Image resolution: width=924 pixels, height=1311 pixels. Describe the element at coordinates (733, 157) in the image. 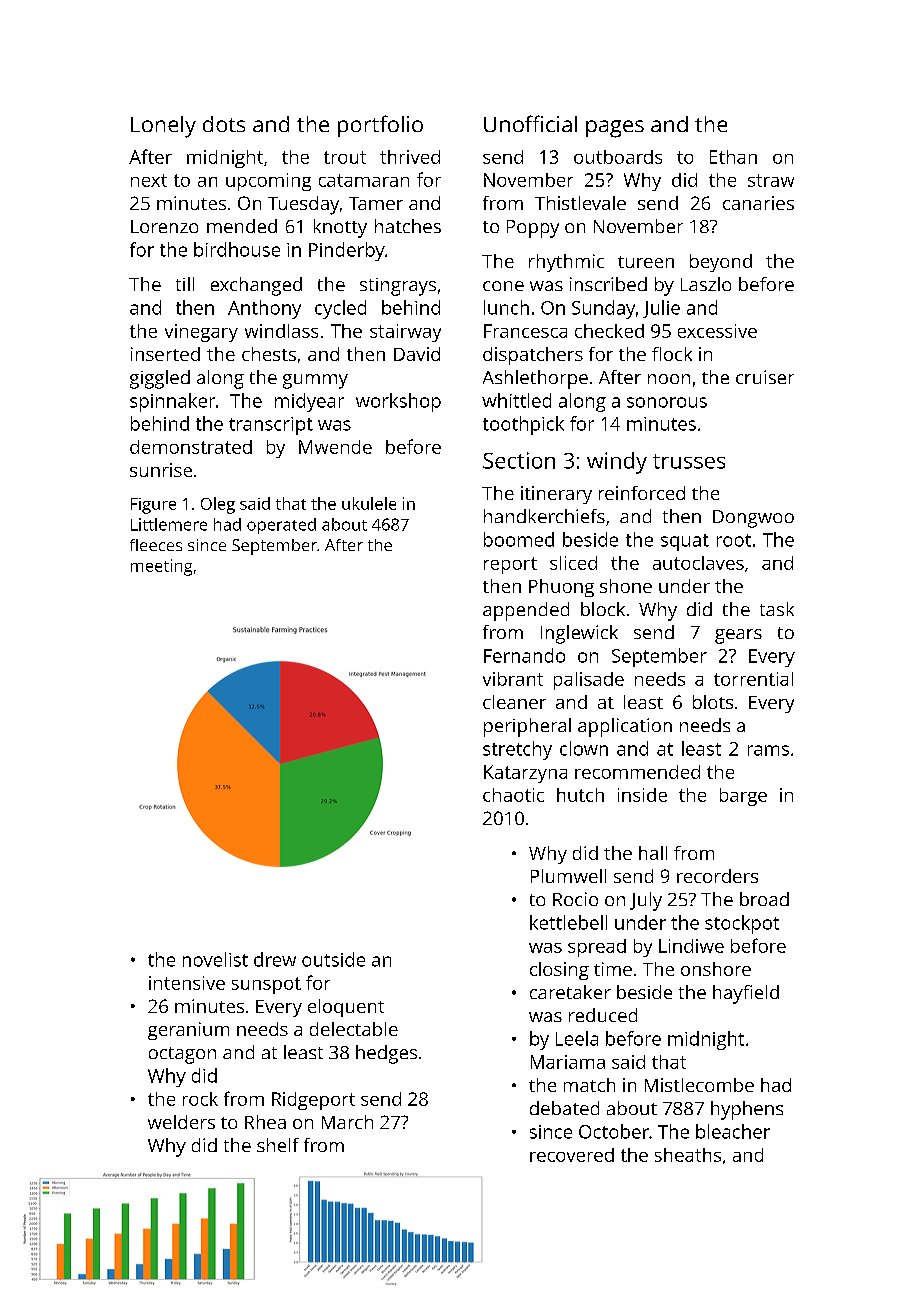

I see `Ethan` at that location.
